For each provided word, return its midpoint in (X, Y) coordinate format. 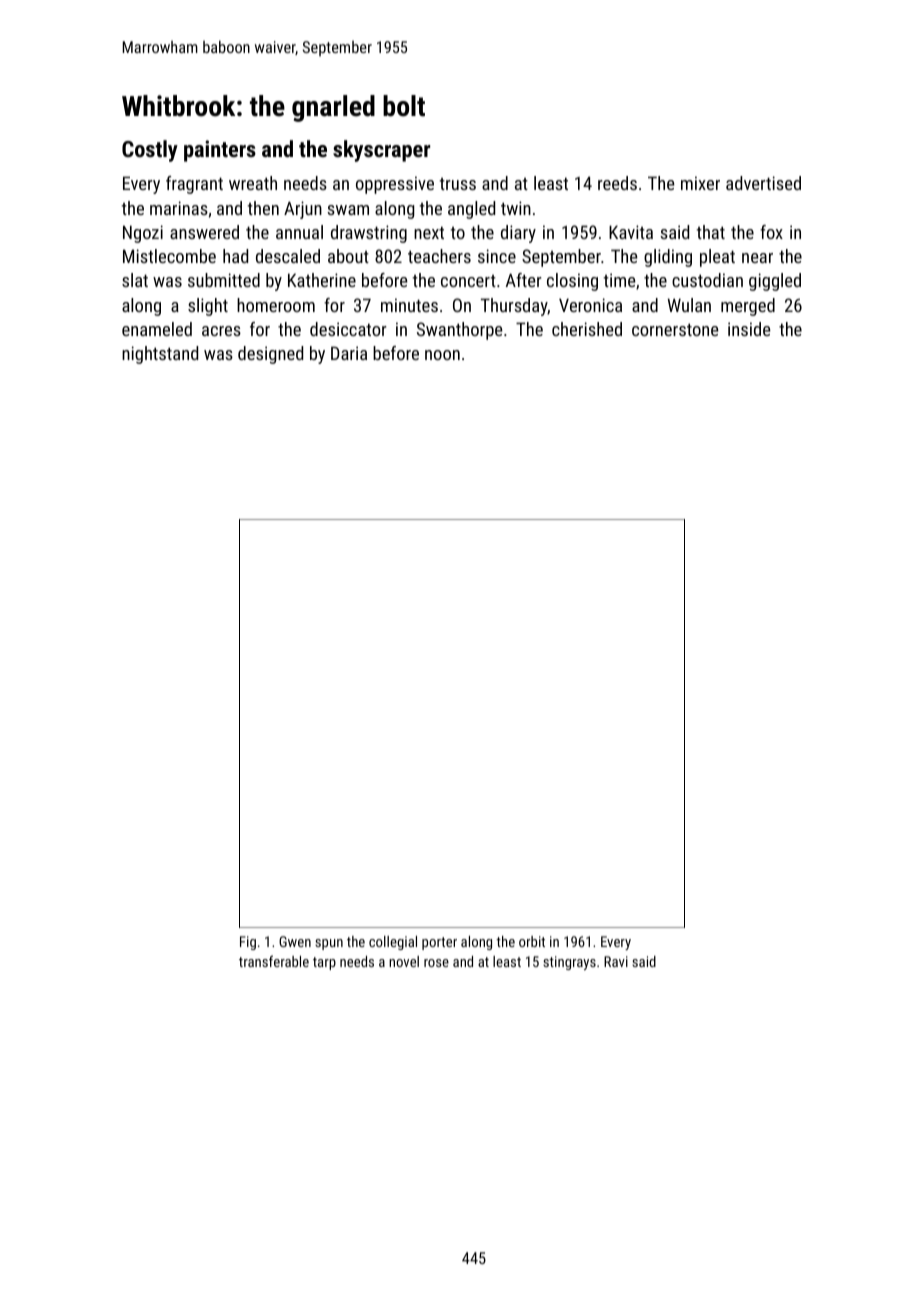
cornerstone (675, 329)
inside (749, 329)
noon (442, 355)
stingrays (569, 963)
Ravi (616, 961)
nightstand (160, 355)
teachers (439, 256)
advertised (763, 183)
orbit (532, 941)
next (429, 232)
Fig (248, 943)
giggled (775, 282)
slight (208, 307)
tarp (324, 963)
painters (220, 151)
